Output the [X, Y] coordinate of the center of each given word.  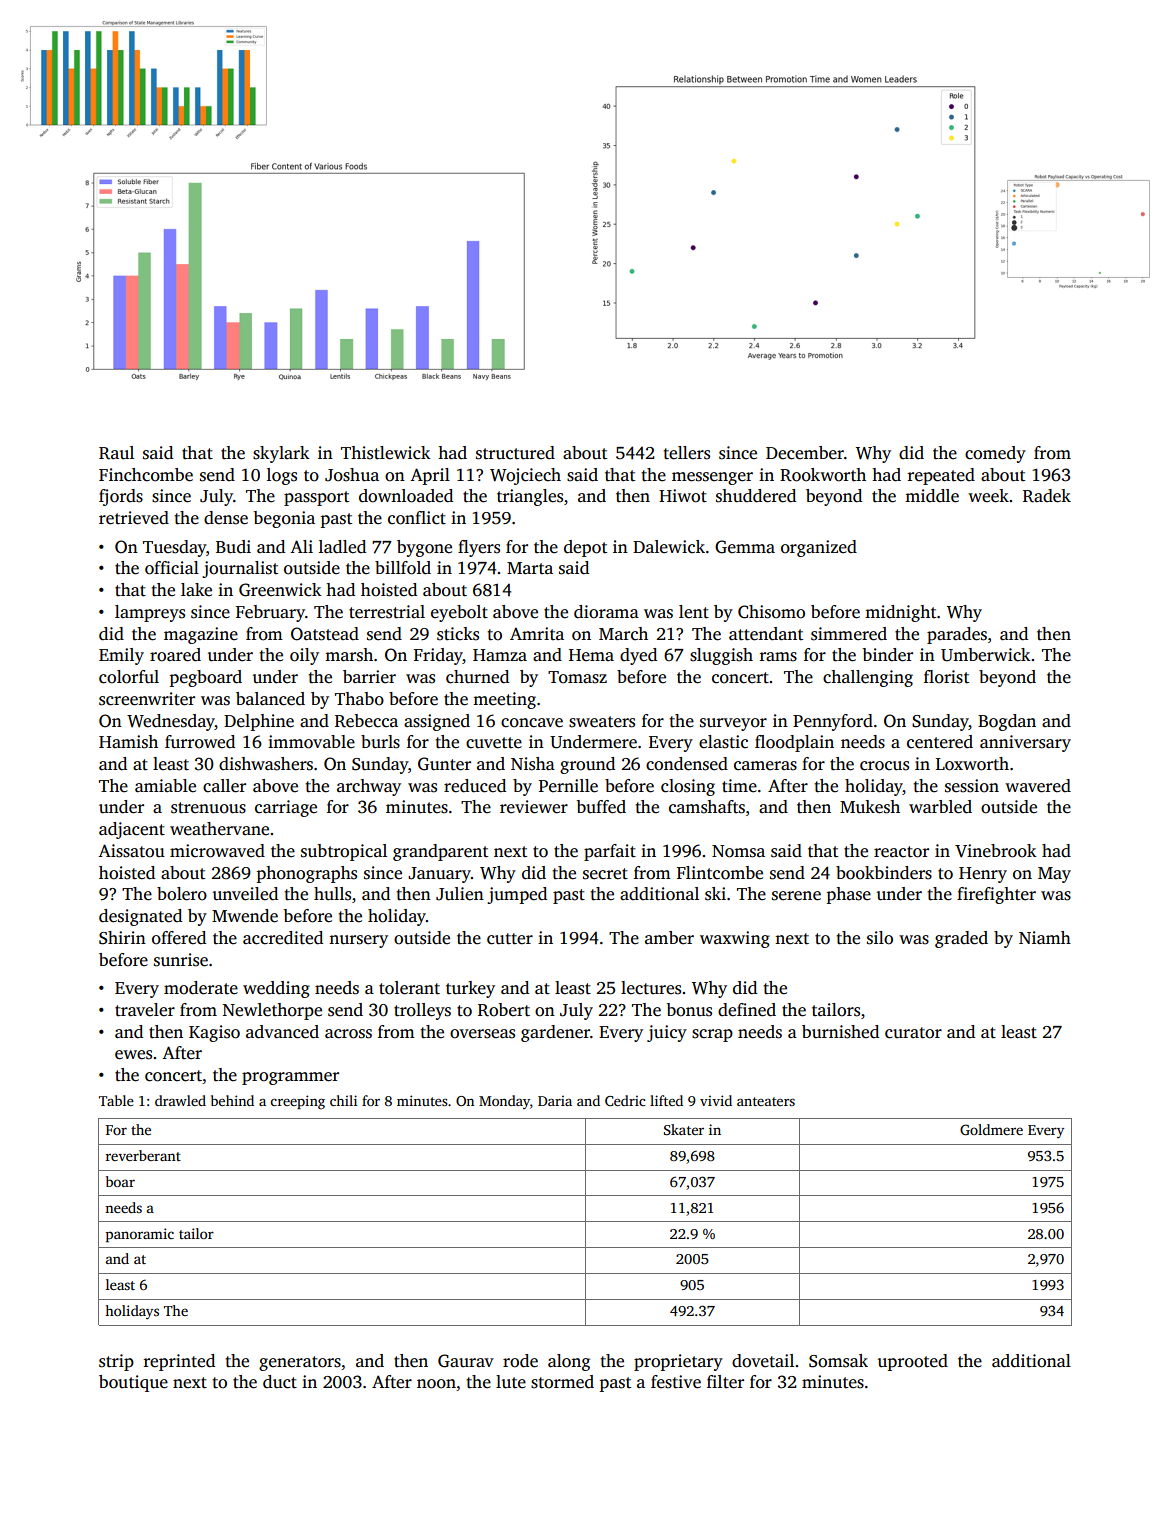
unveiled [245, 894]
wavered [1038, 786]
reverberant [143, 1155]
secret [605, 874]
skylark [281, 454]
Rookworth [823, 475]
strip [116, 1362]
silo [880, 938]
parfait [610, 852]
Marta [530, 568]
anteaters [766, 1101]
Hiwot [683, 496]
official [172, 568]
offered [179, 938]
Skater [684, 1129]
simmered [849, 634]
